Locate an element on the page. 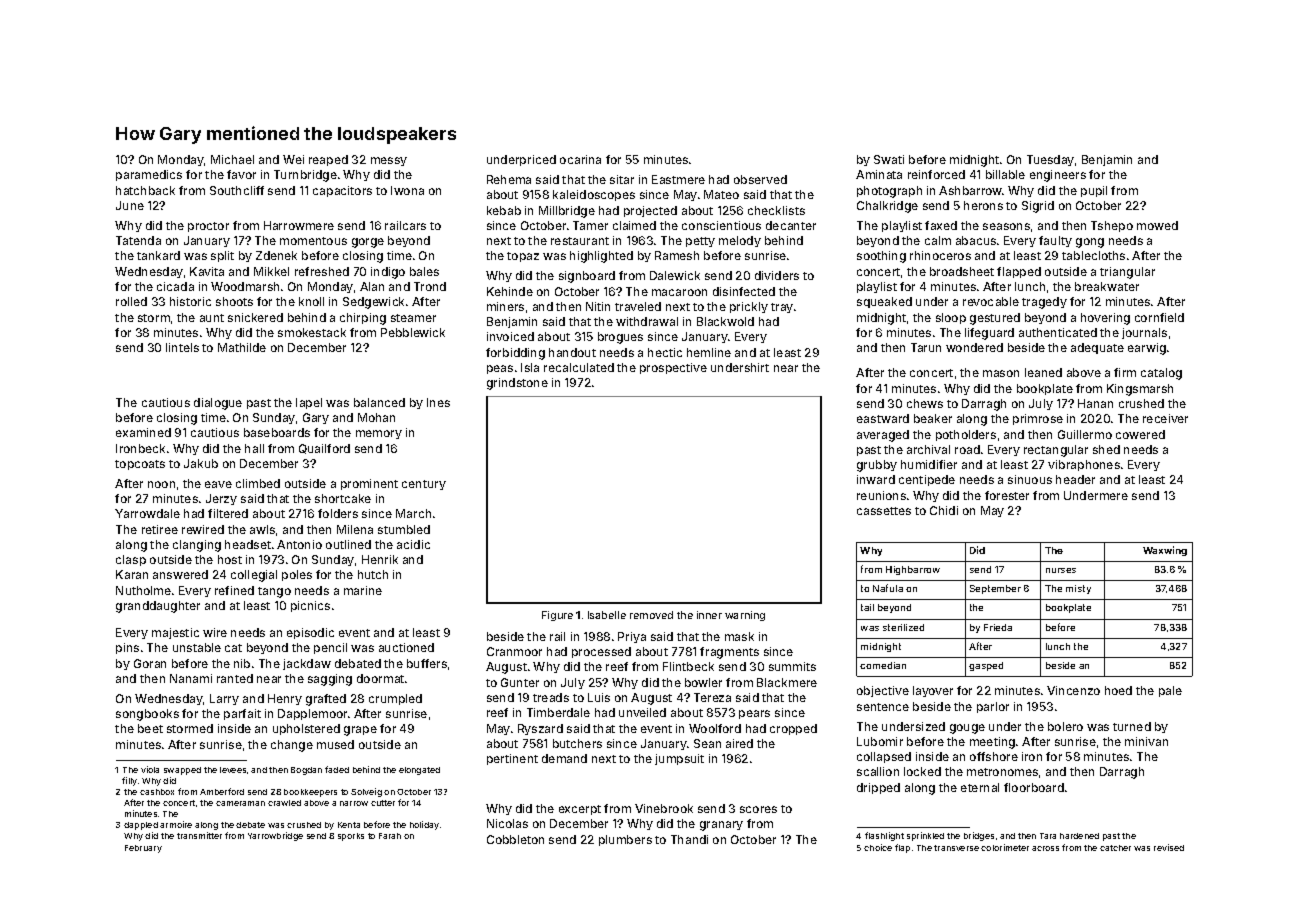  soothing is located at coordinates (881, 257).
